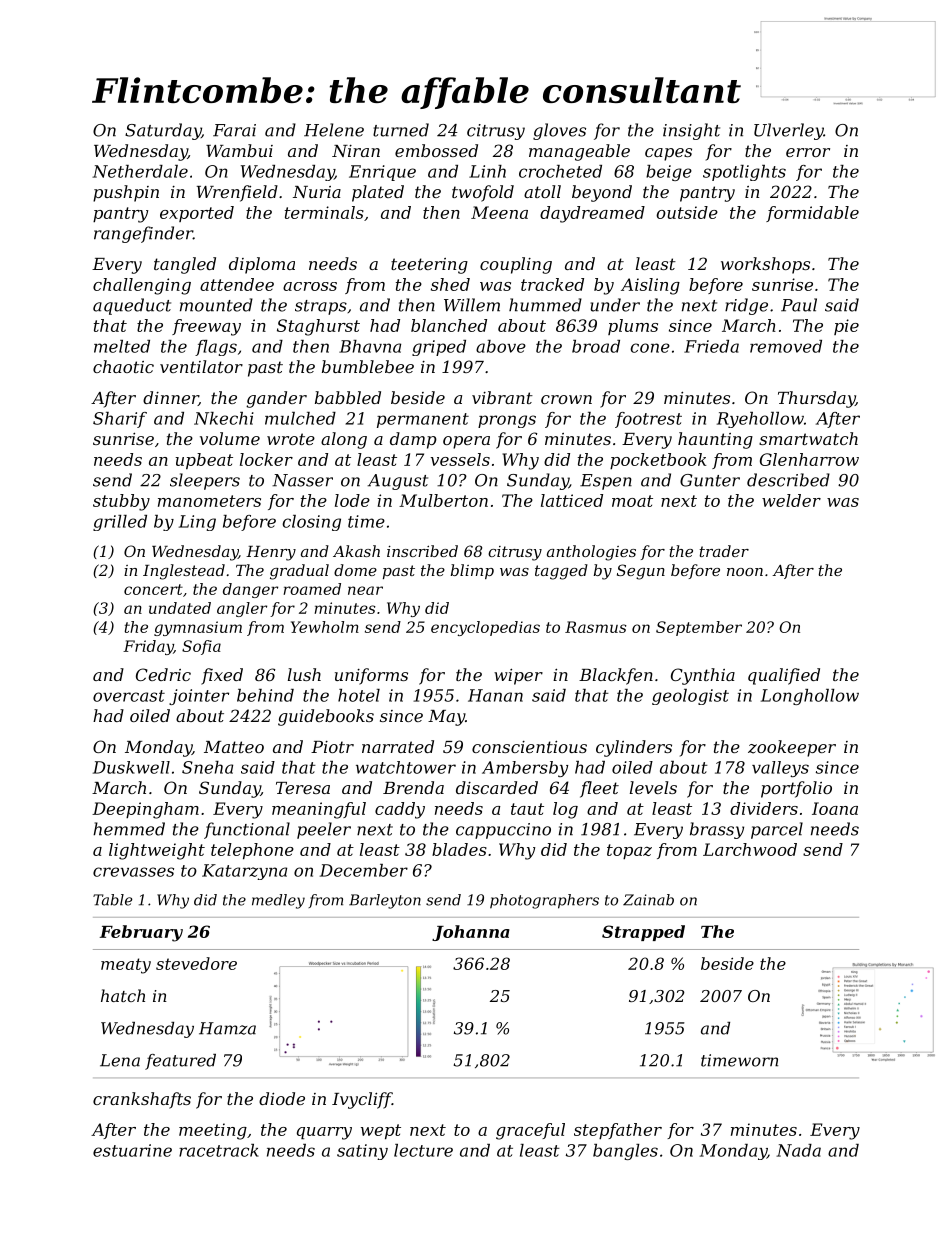 The image size is (952, 1233). Describe the element at coordinates (668, 154) in the image. I see `capes` at that location.
